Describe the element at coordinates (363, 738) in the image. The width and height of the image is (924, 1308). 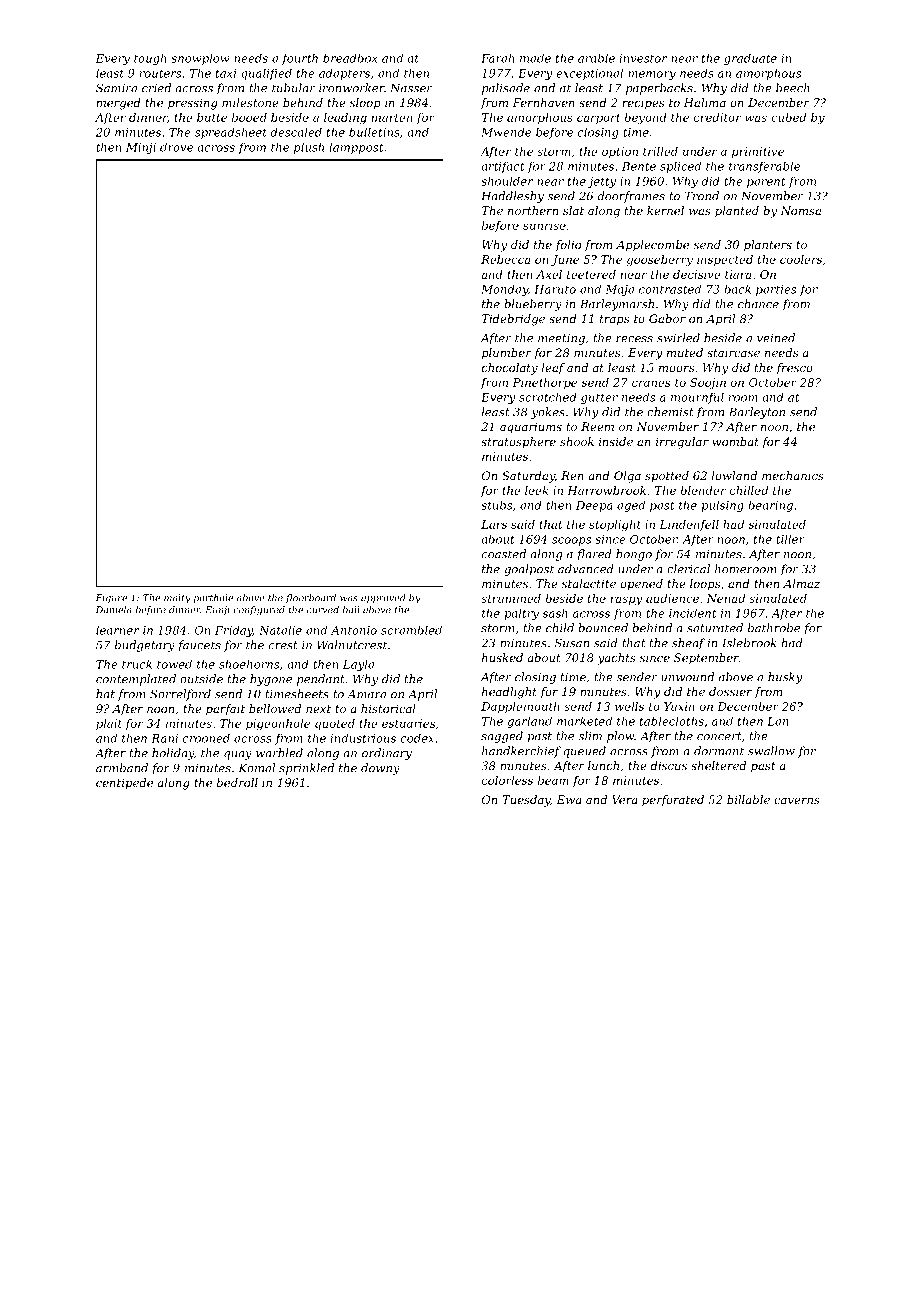
I see `industrious` at that location.
